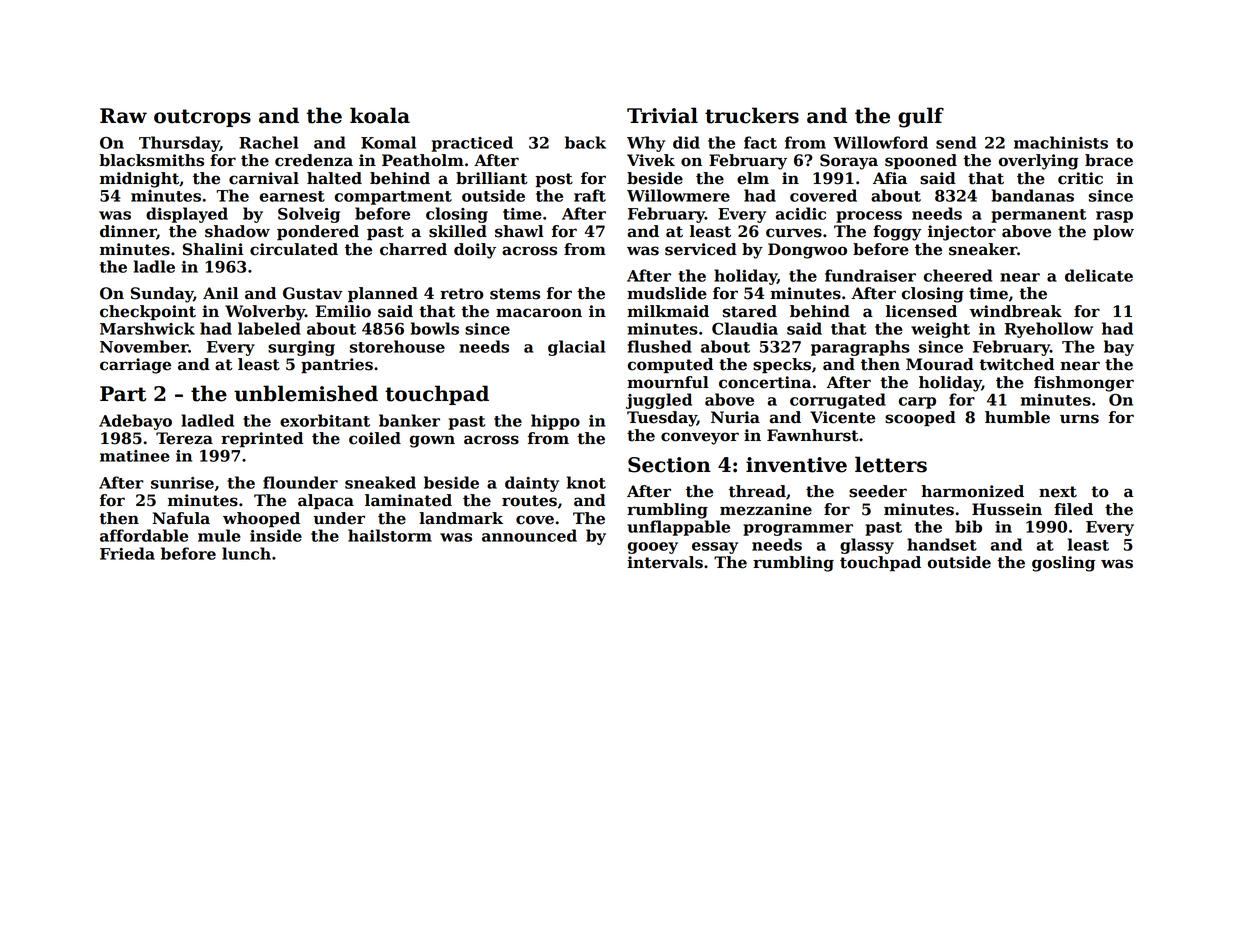 The image size is (1233, 952). What do you see at coordinates (135, 422) in the image?
I see `Adebayo` at bounding box center [135, 422].
